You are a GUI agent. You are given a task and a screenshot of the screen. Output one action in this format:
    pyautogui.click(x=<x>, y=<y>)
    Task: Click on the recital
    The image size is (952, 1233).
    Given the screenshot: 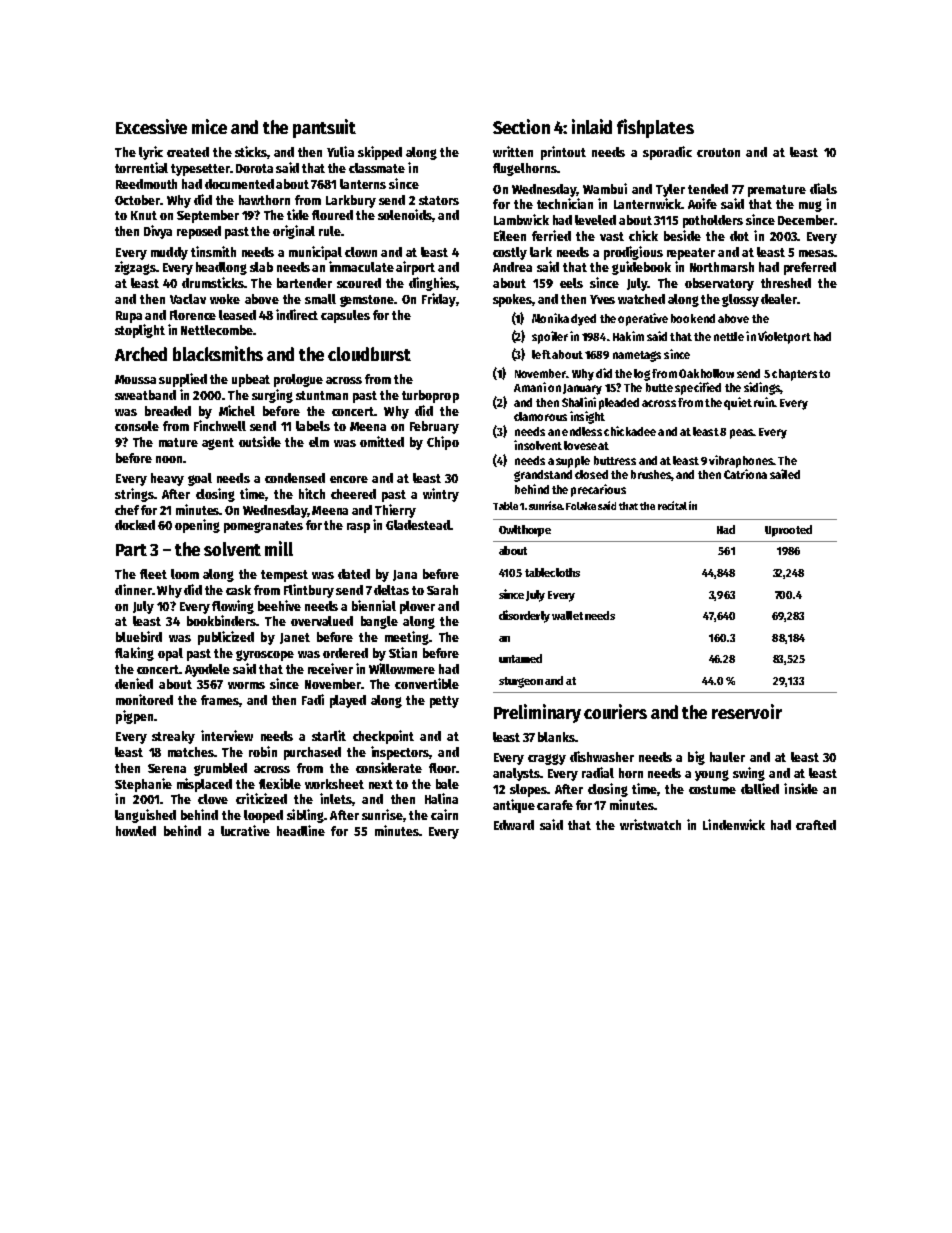 What is the action you would take?
    pyautogui.click(x=672, y=505)
